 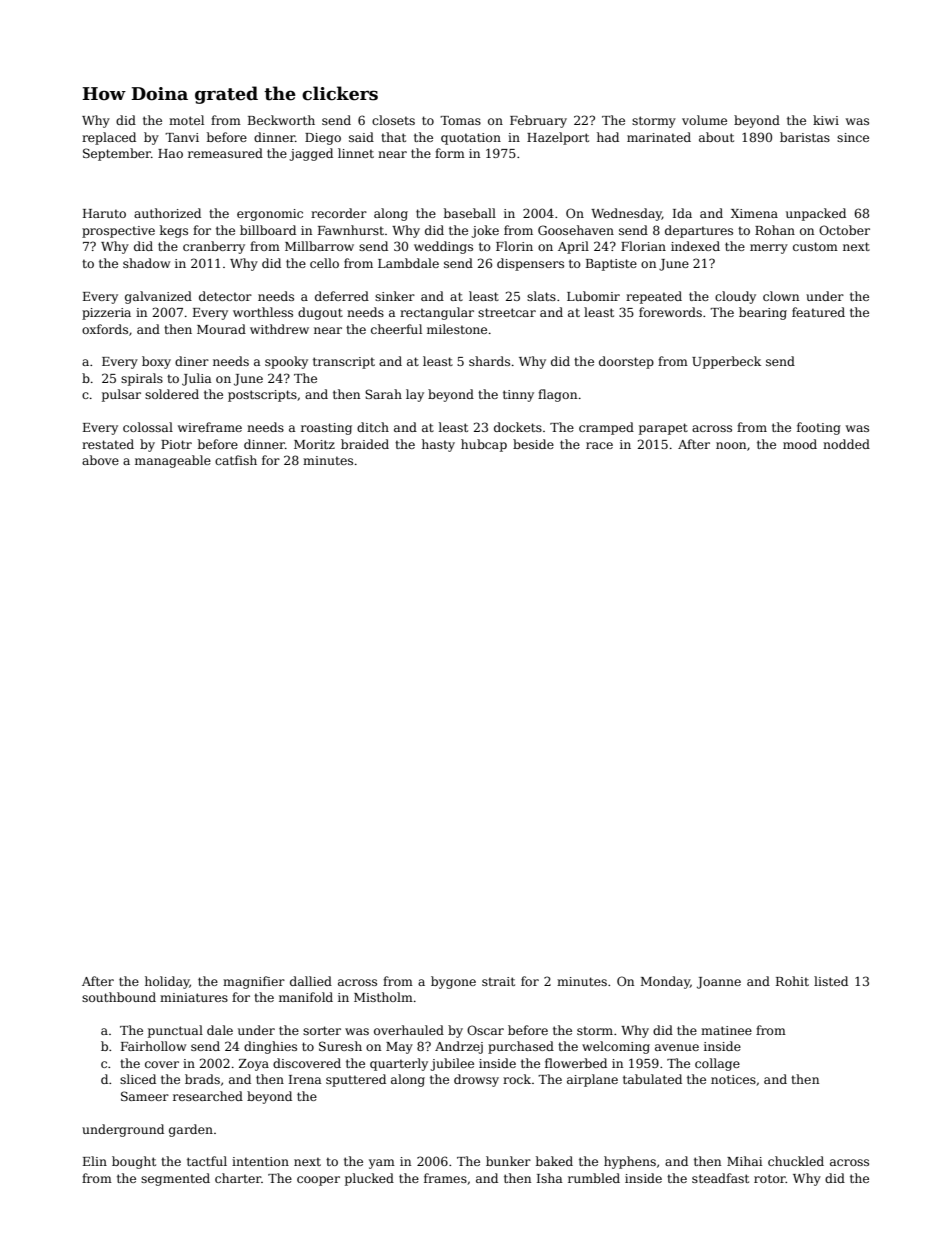 What do you see at coordinates (383, 997) in the image?
I see `Mistholm` at bounding box center [383, 997].
